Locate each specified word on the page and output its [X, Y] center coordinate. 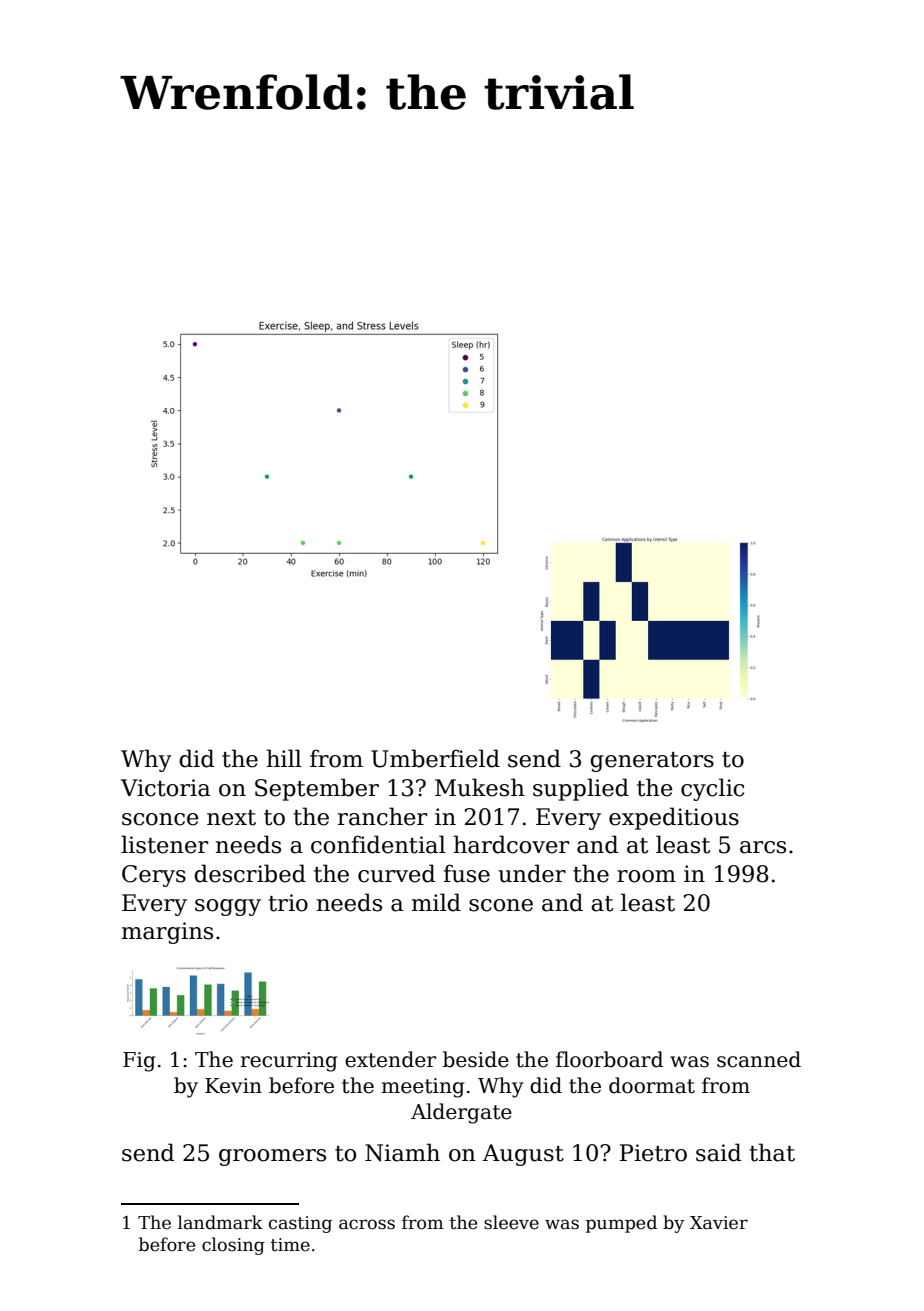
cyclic [712, 789]
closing [233, 1246]
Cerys [154, 876]
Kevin [233, 1086]
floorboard [609, 1059]
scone [501, 905]
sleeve [511, 1222]
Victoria [165, 788]
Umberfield [435, 758]
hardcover [511, 844]
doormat [652, 1085]
